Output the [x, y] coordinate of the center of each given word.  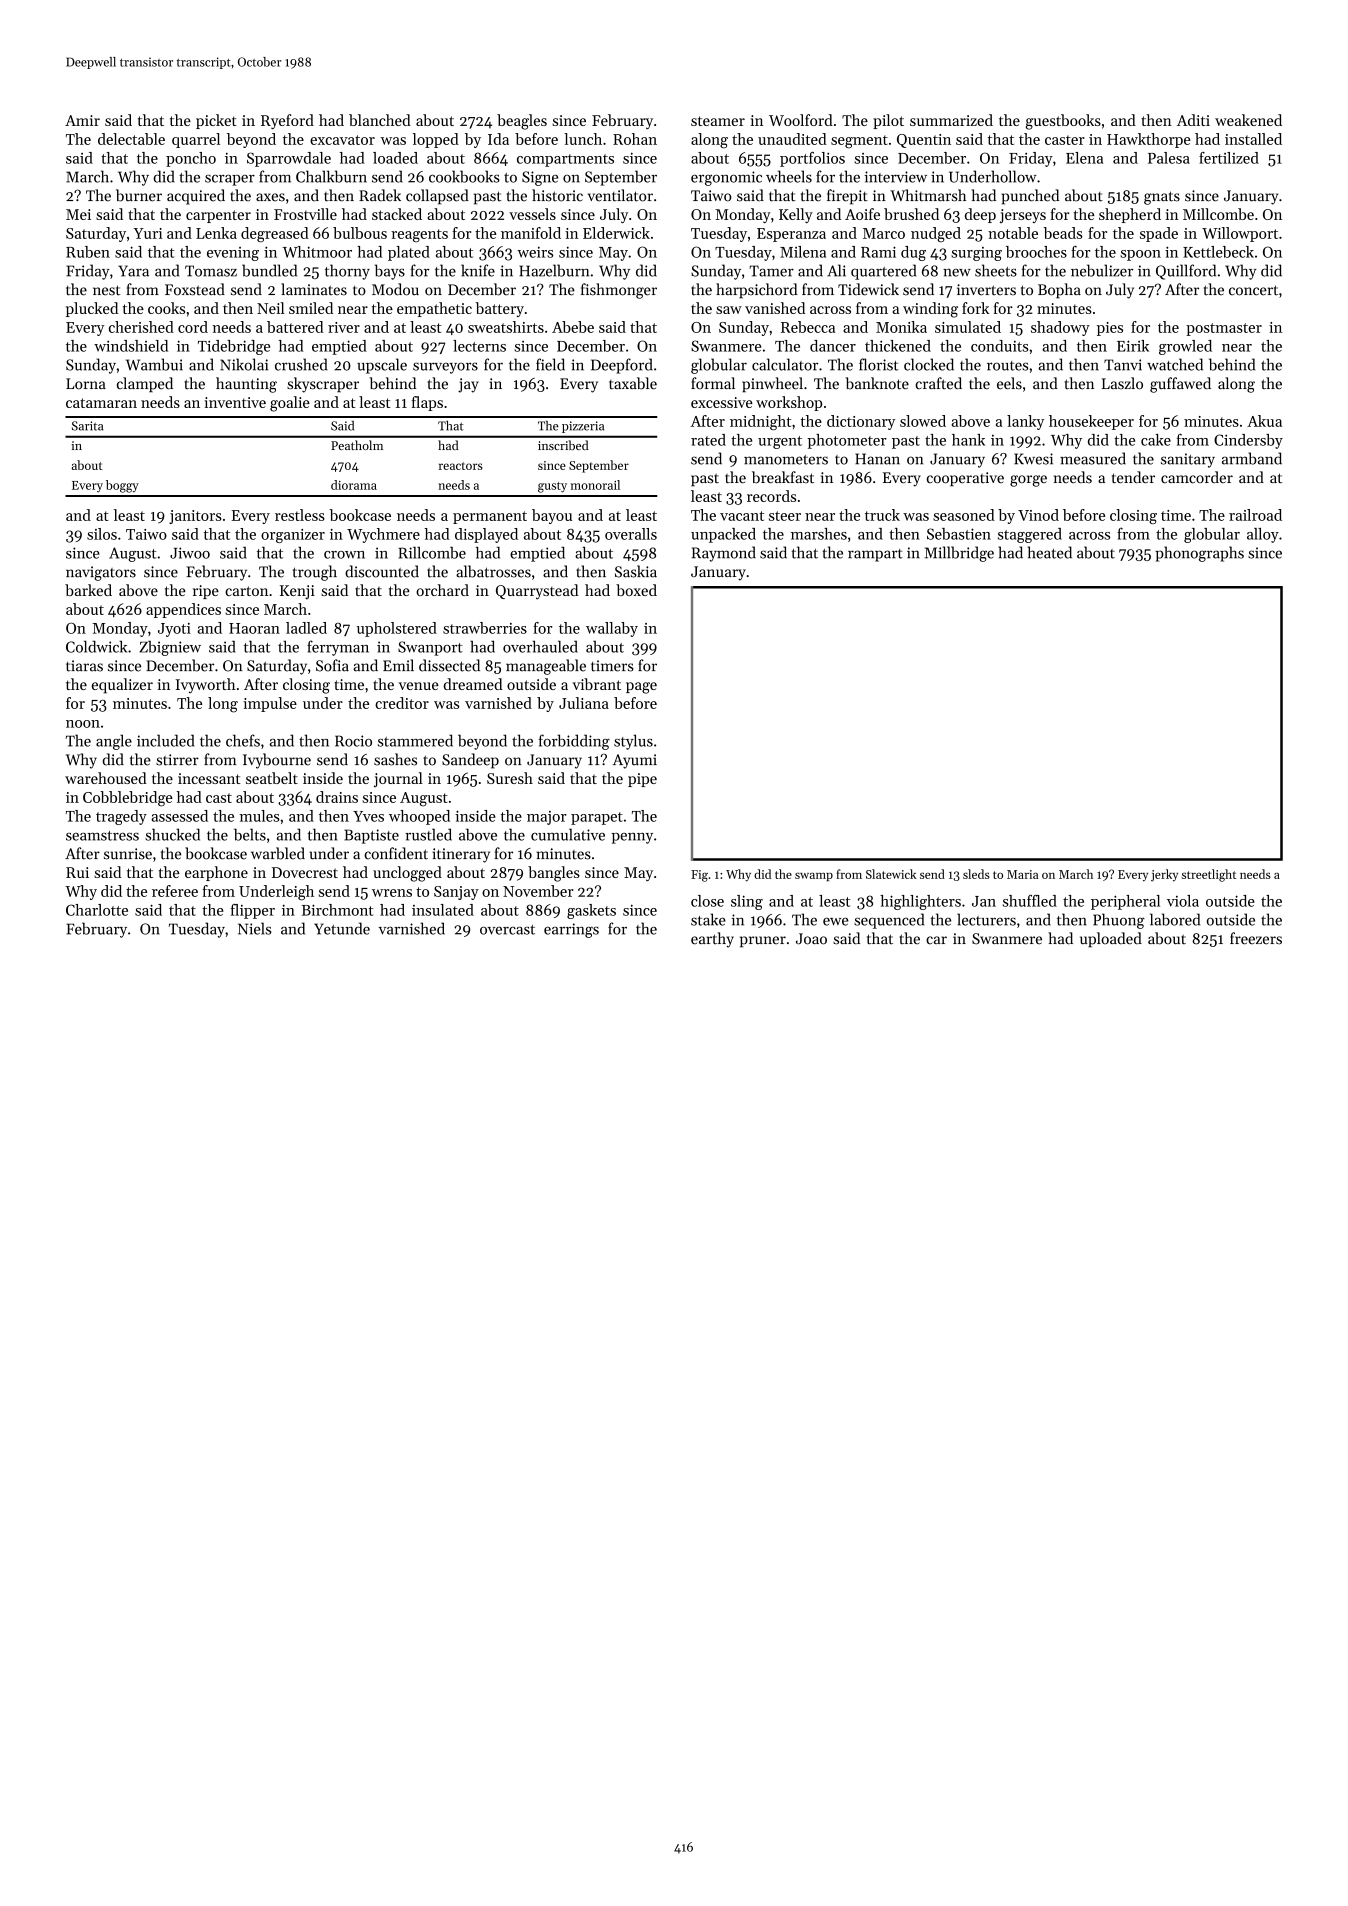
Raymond [724, 554]
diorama [354, 485]
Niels [255, 928]
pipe [642, 780]
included [165, 740]
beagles [522, 122]
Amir [82, 120]
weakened [1248, 120]
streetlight [1209, 875]
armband [1252, 458]
